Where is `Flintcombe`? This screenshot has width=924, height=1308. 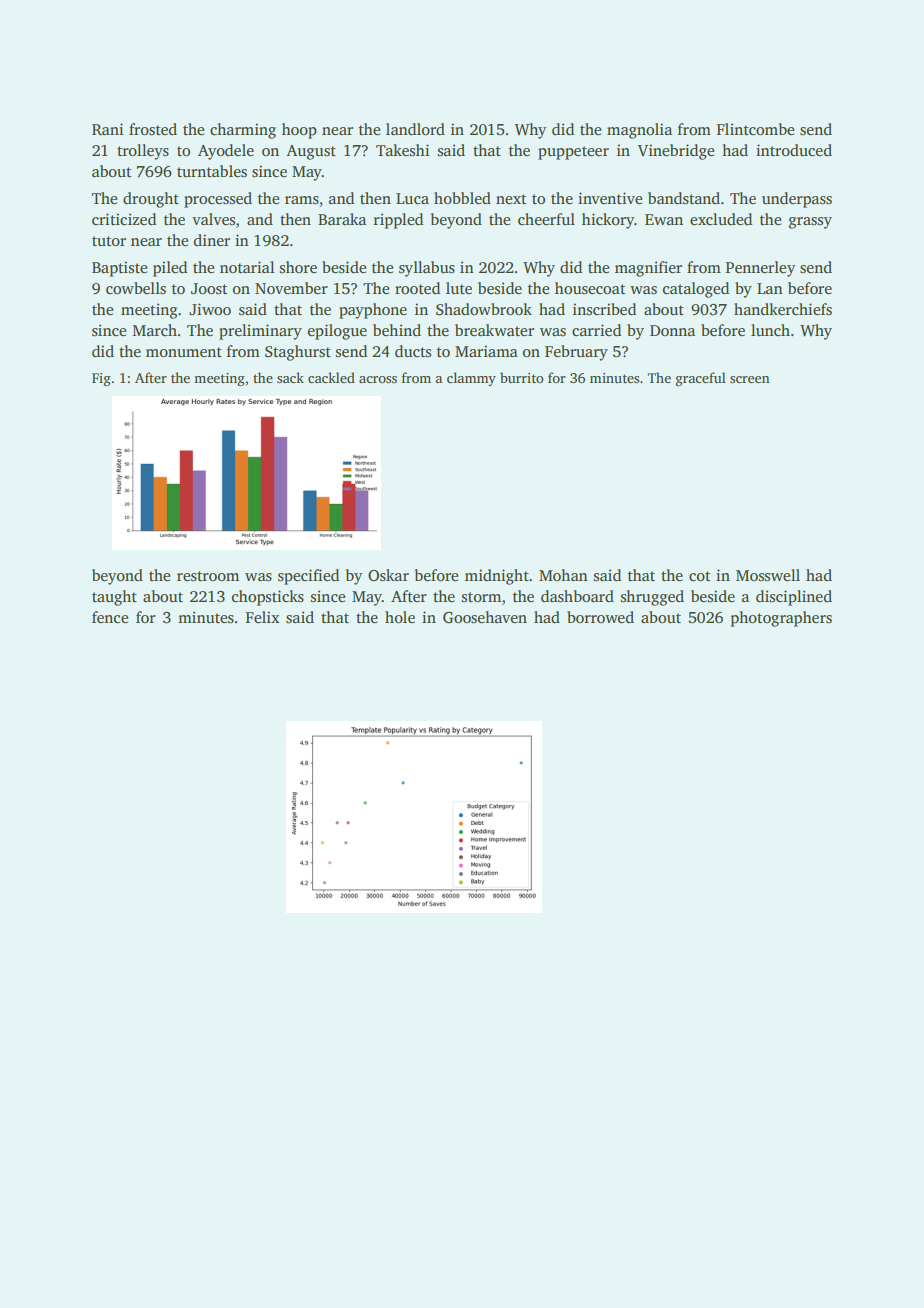 Flintcombe is located at coordinates (755, 129).
